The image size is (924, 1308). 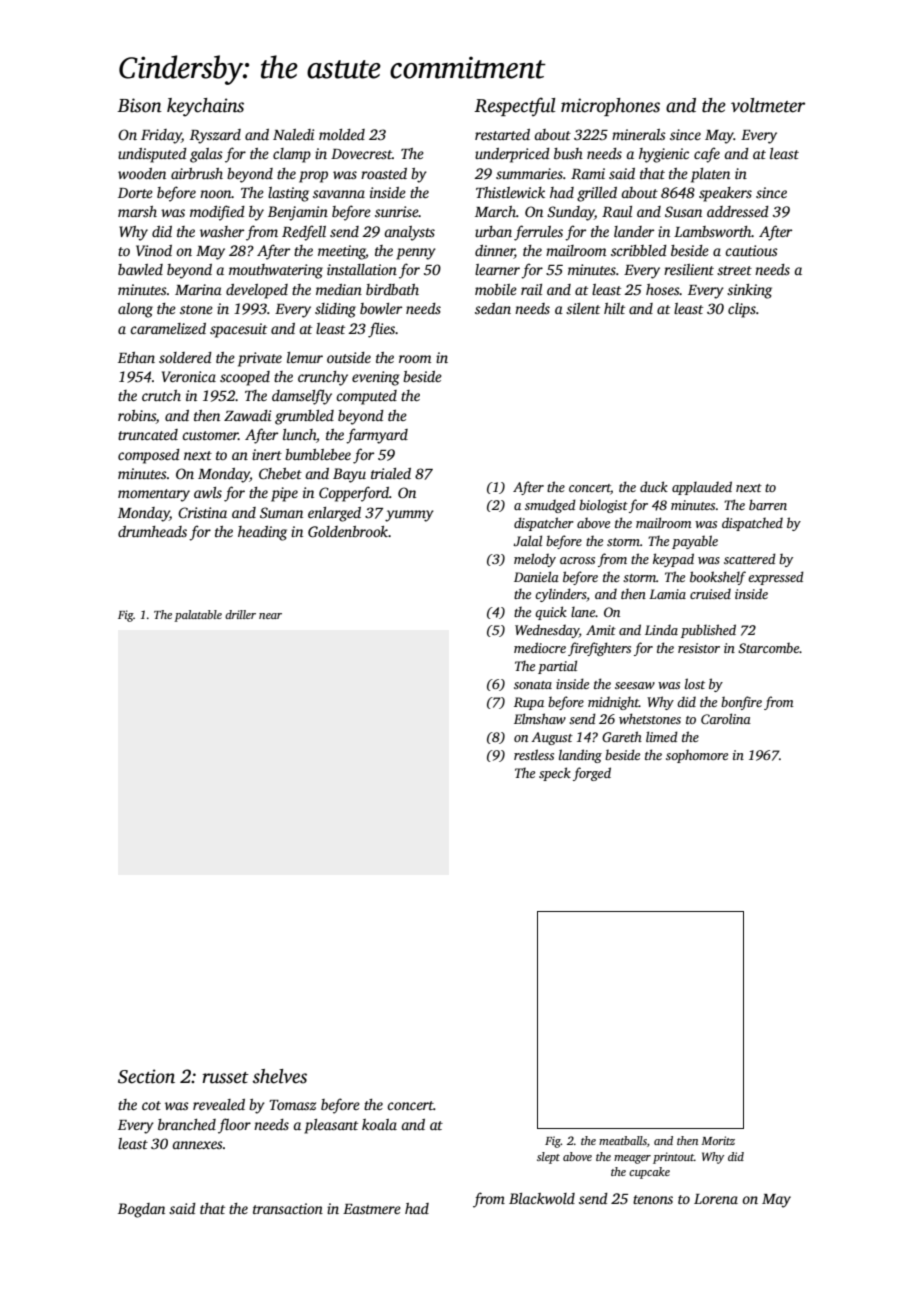 I want to click on washer, so click(x=222, y=231).
